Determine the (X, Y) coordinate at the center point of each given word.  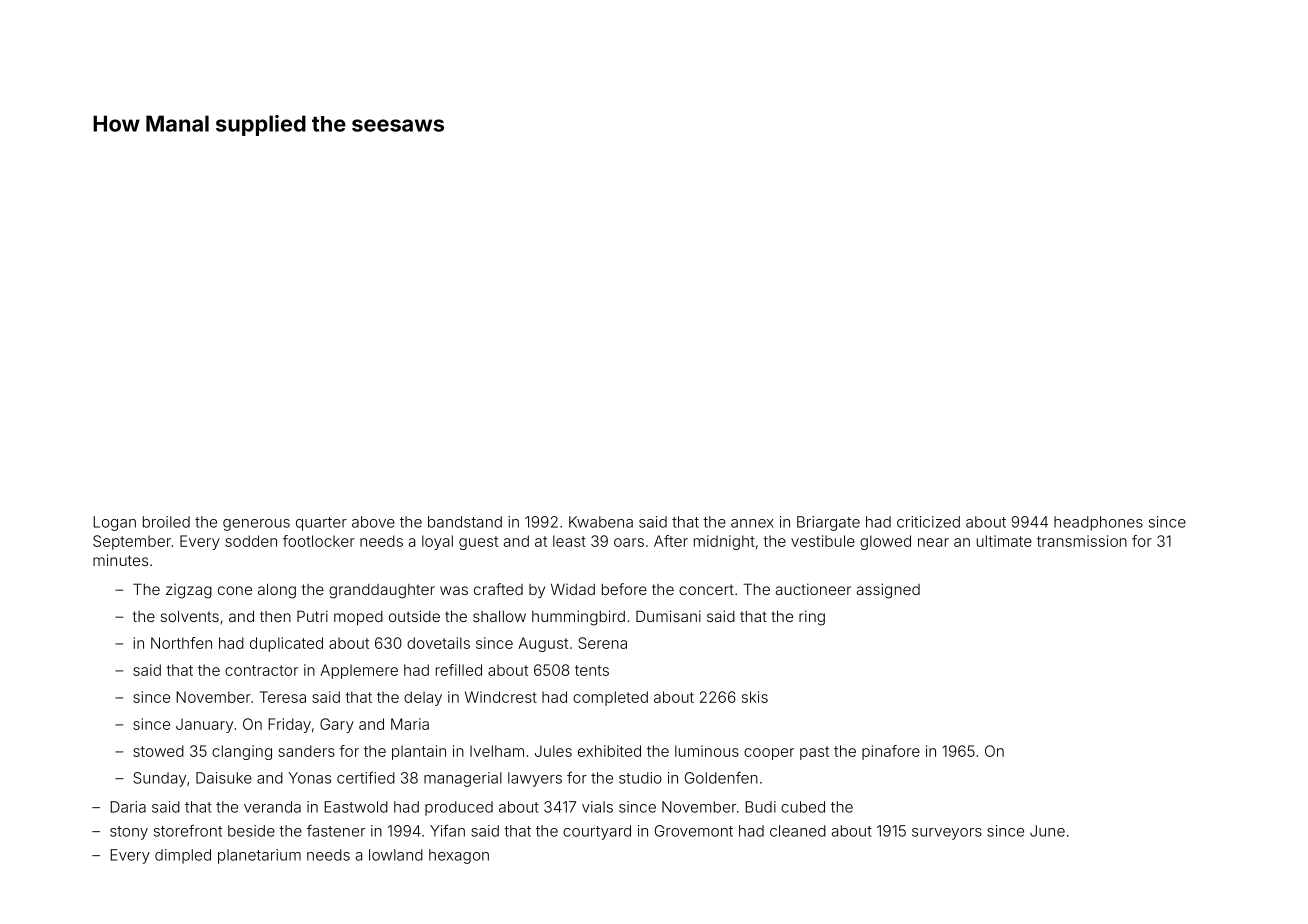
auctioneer (813, 589)
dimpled (183, 856)
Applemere (359, 671)
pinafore (891, 752)
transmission (1082, 541)
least (569, 541)
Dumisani (668, 616)
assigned (888, 591)
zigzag (189, 591)
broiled (166, 522)
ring (812, 618)
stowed (158, 751)
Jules (553, 751)
